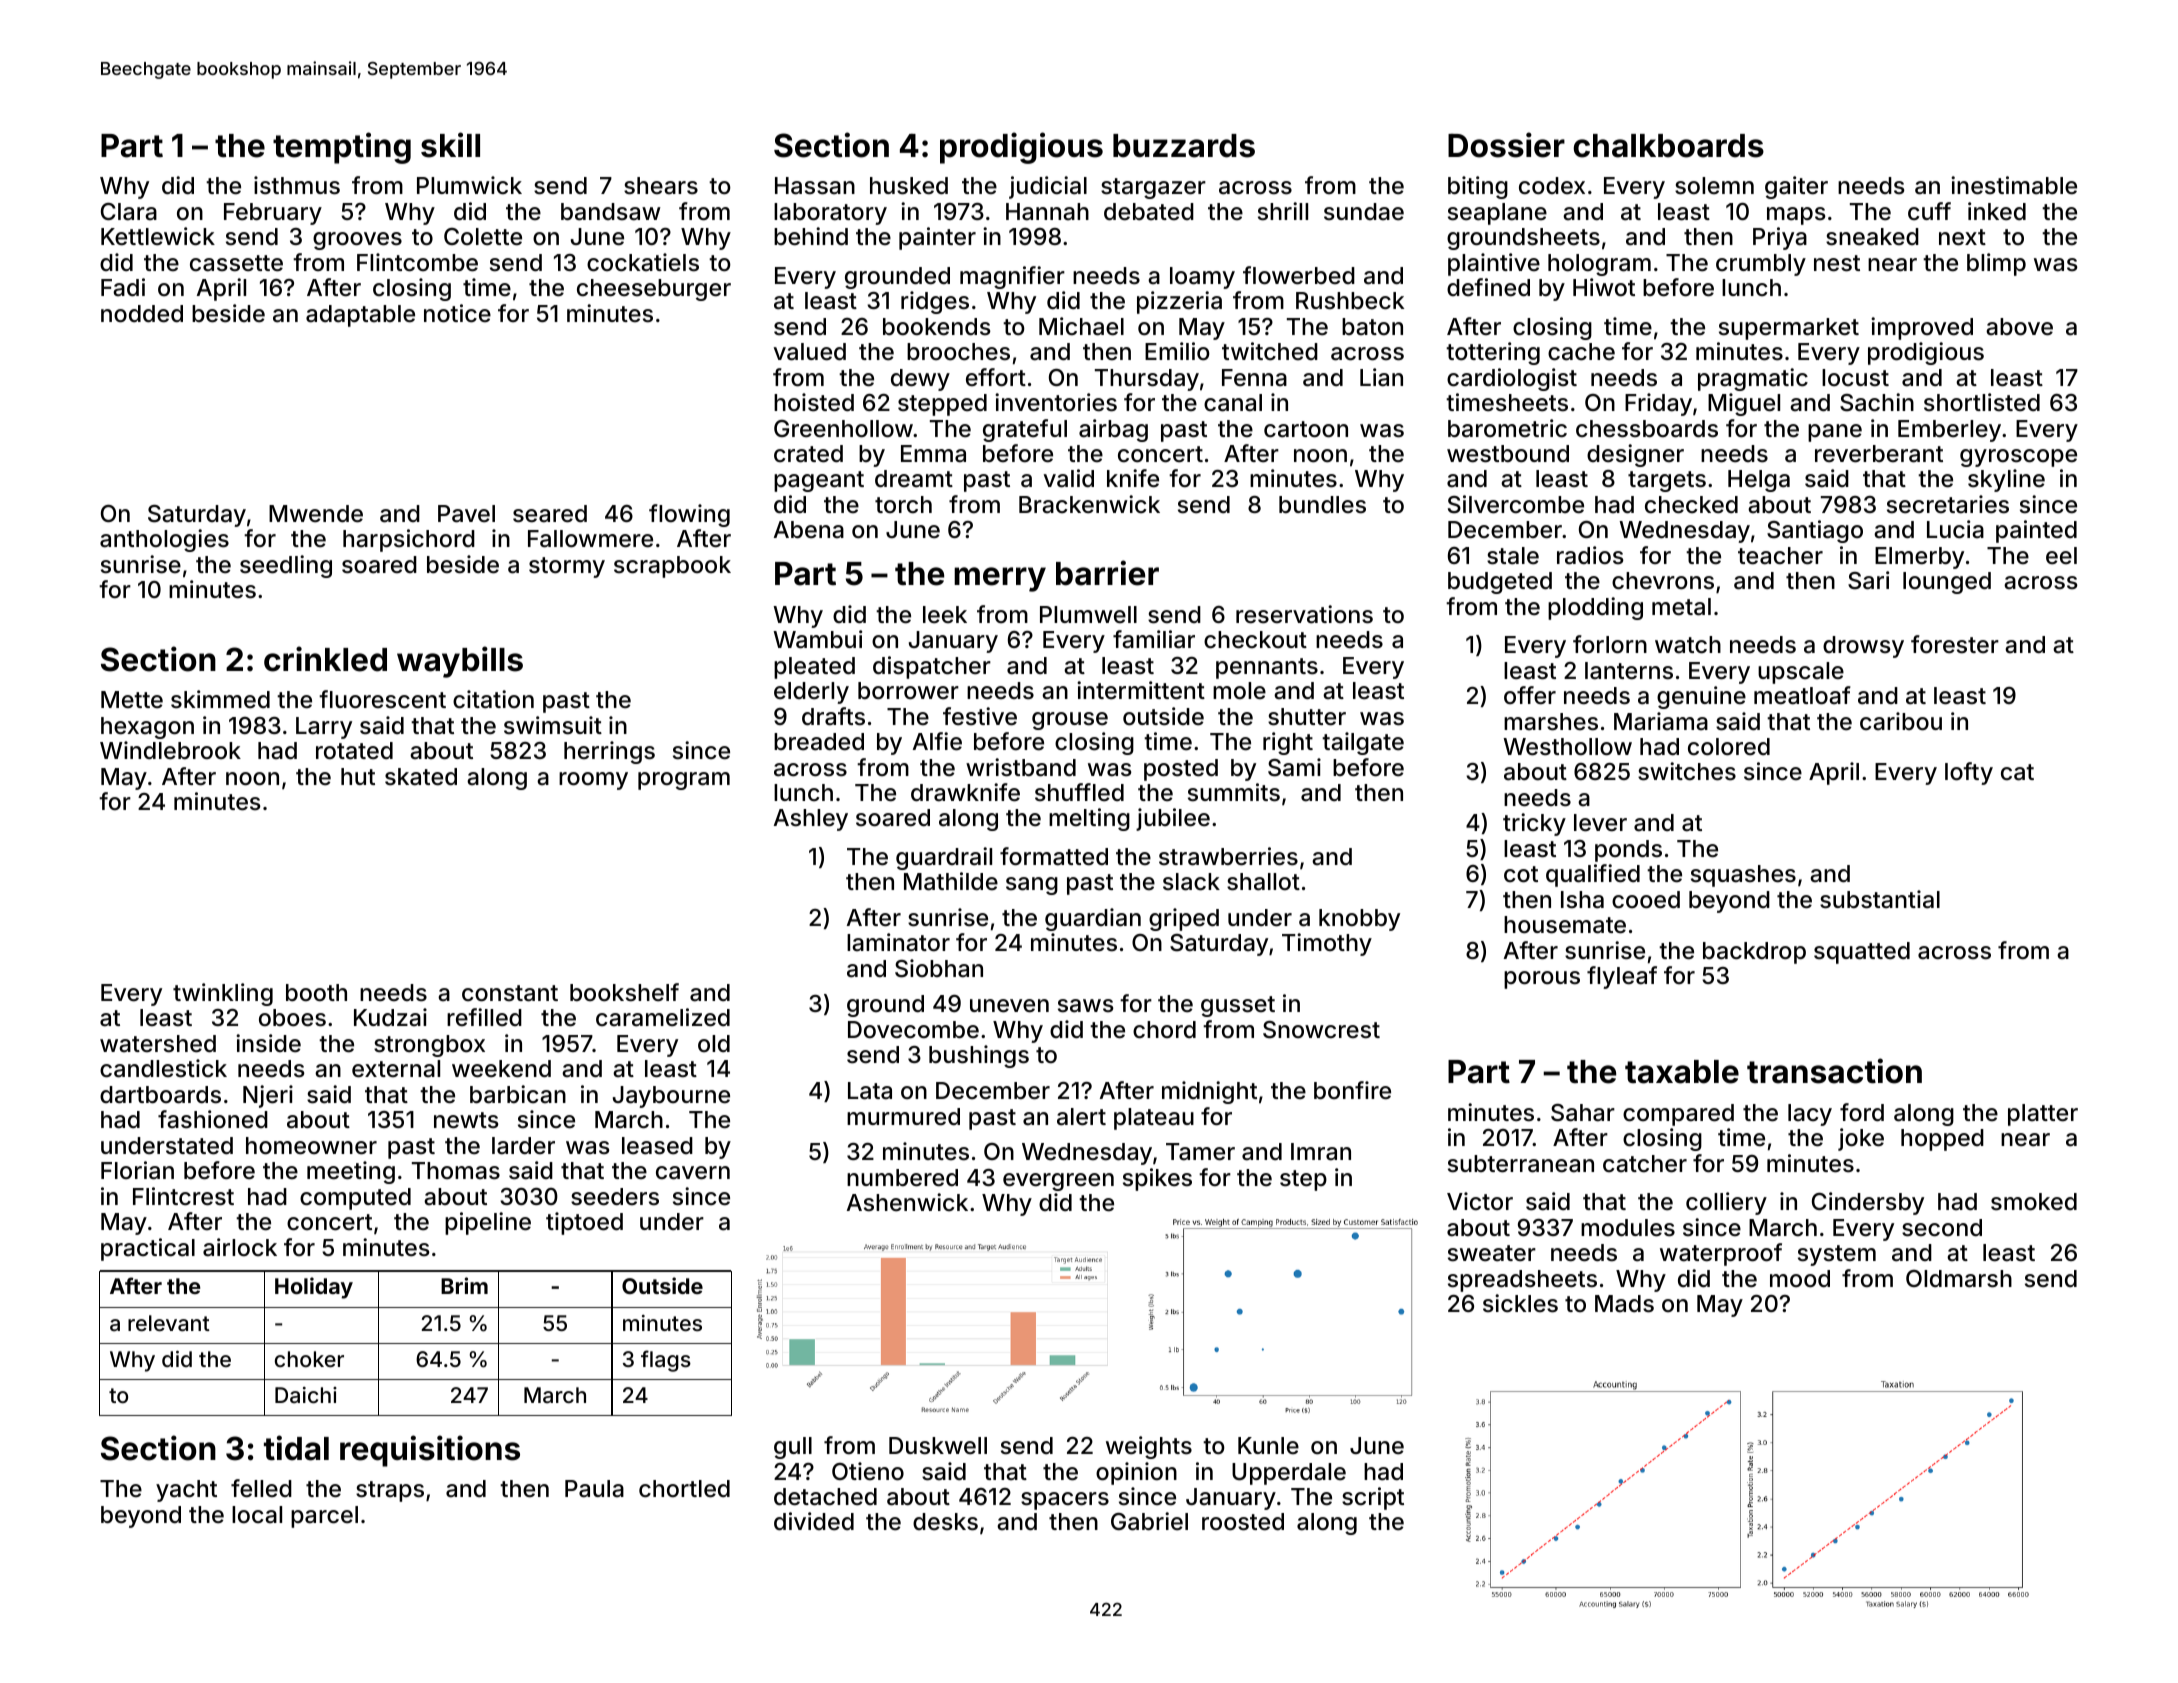 This page has width=2178, height=1683. Describe the element at coordinates (1283, 211) in the page. I see `shrill` at that location.
